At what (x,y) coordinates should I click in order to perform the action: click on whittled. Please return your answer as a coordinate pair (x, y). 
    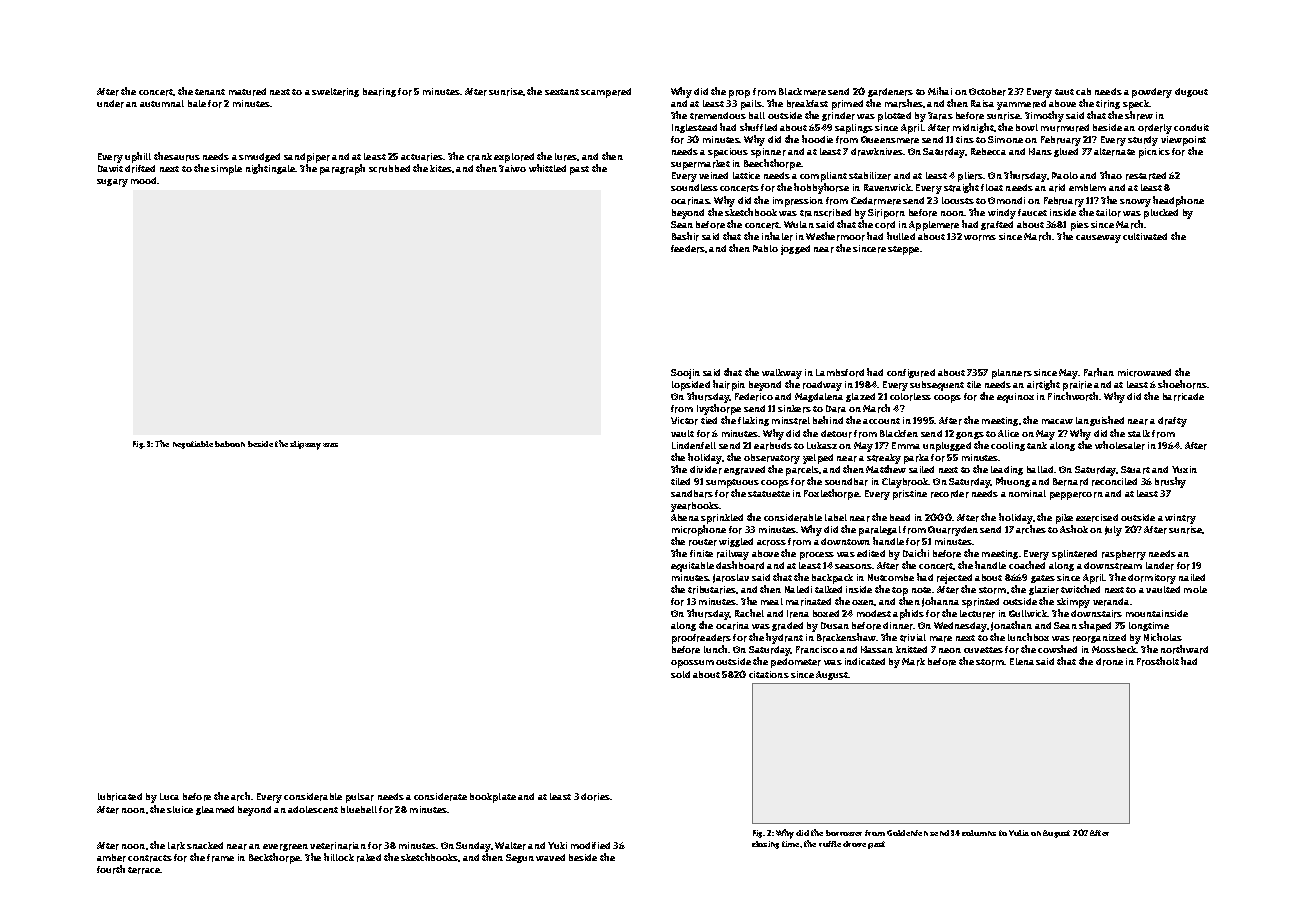
    Looking at the image, I should click on (547, 168).
